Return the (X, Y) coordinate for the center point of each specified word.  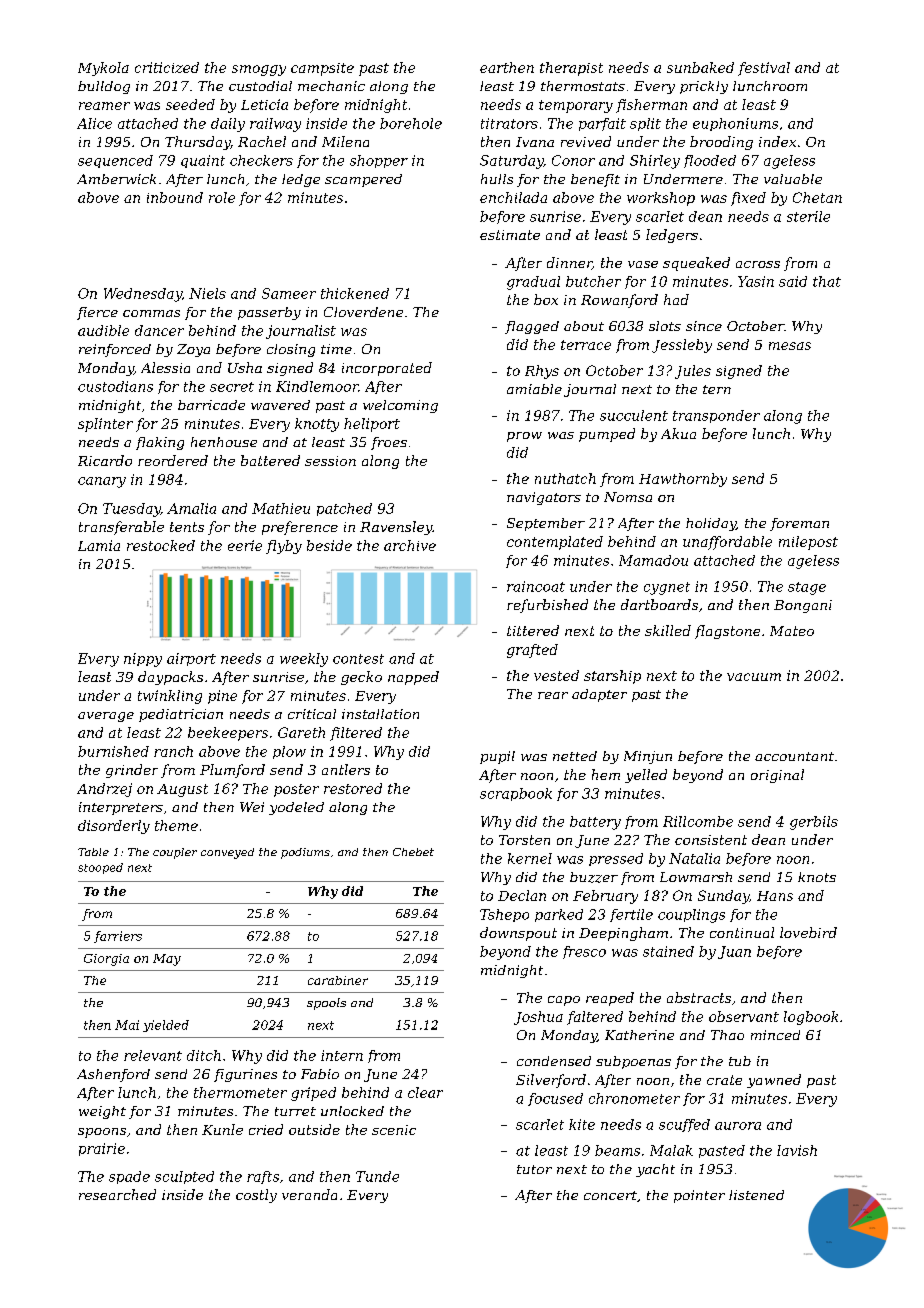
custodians (115, 386)
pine (222, 697)
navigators (544, 498)
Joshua (538, 1018)
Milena (345, 141)
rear (553, 695)
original (777, 776)
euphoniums (735, 124)
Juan (734, 952)
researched (117, 1194)
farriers (118, 937)
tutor (534, 1169)
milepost (808, 543)
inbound (175, 197)
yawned (774, 1081)
